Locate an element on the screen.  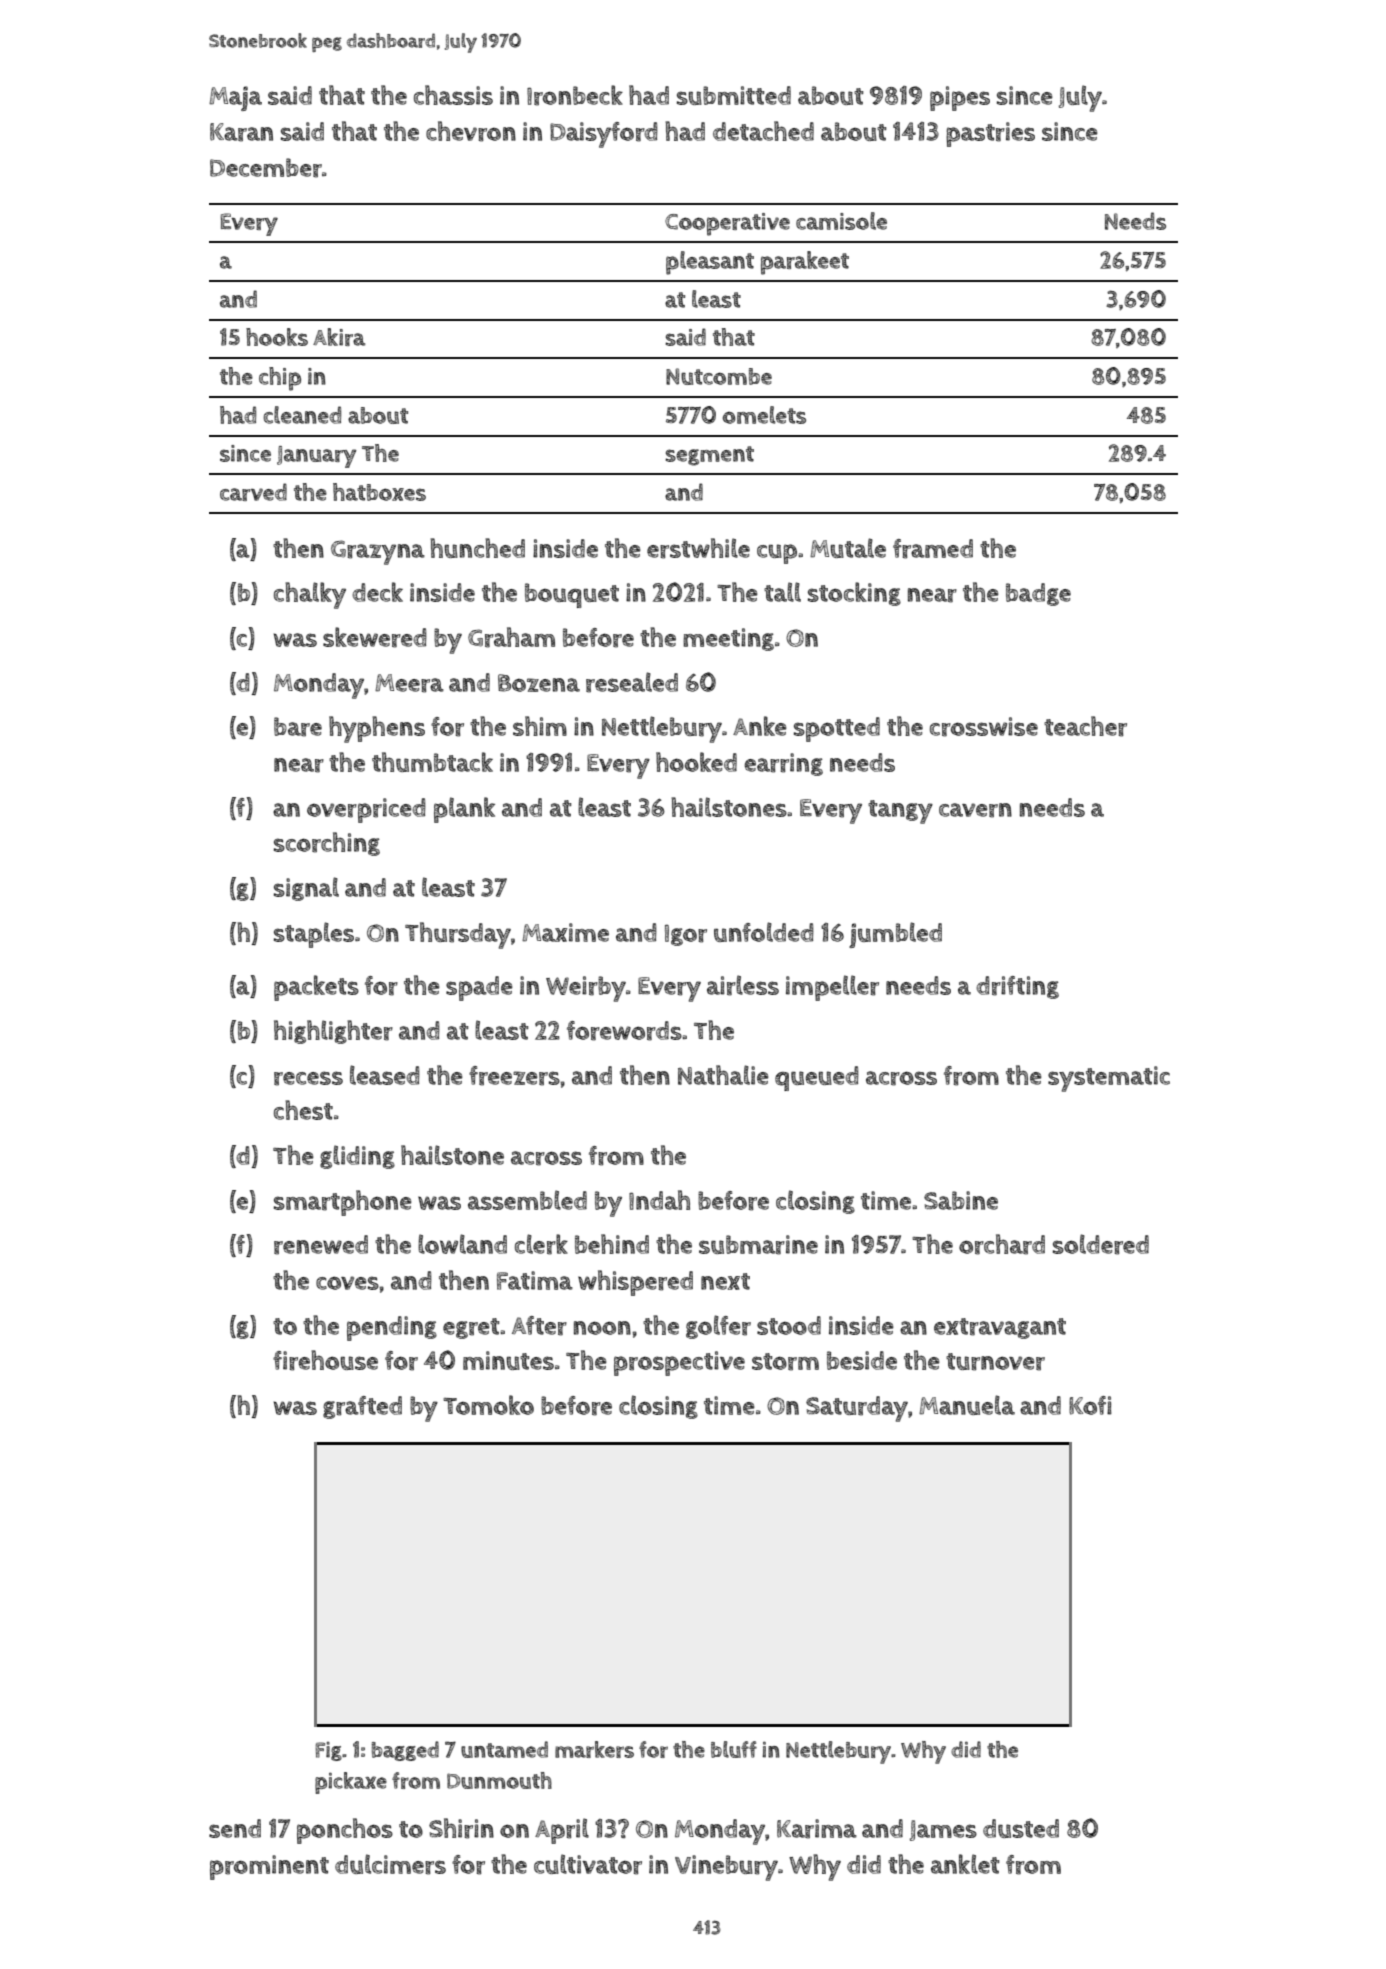
badge is located at coordinates (1038, 594).
